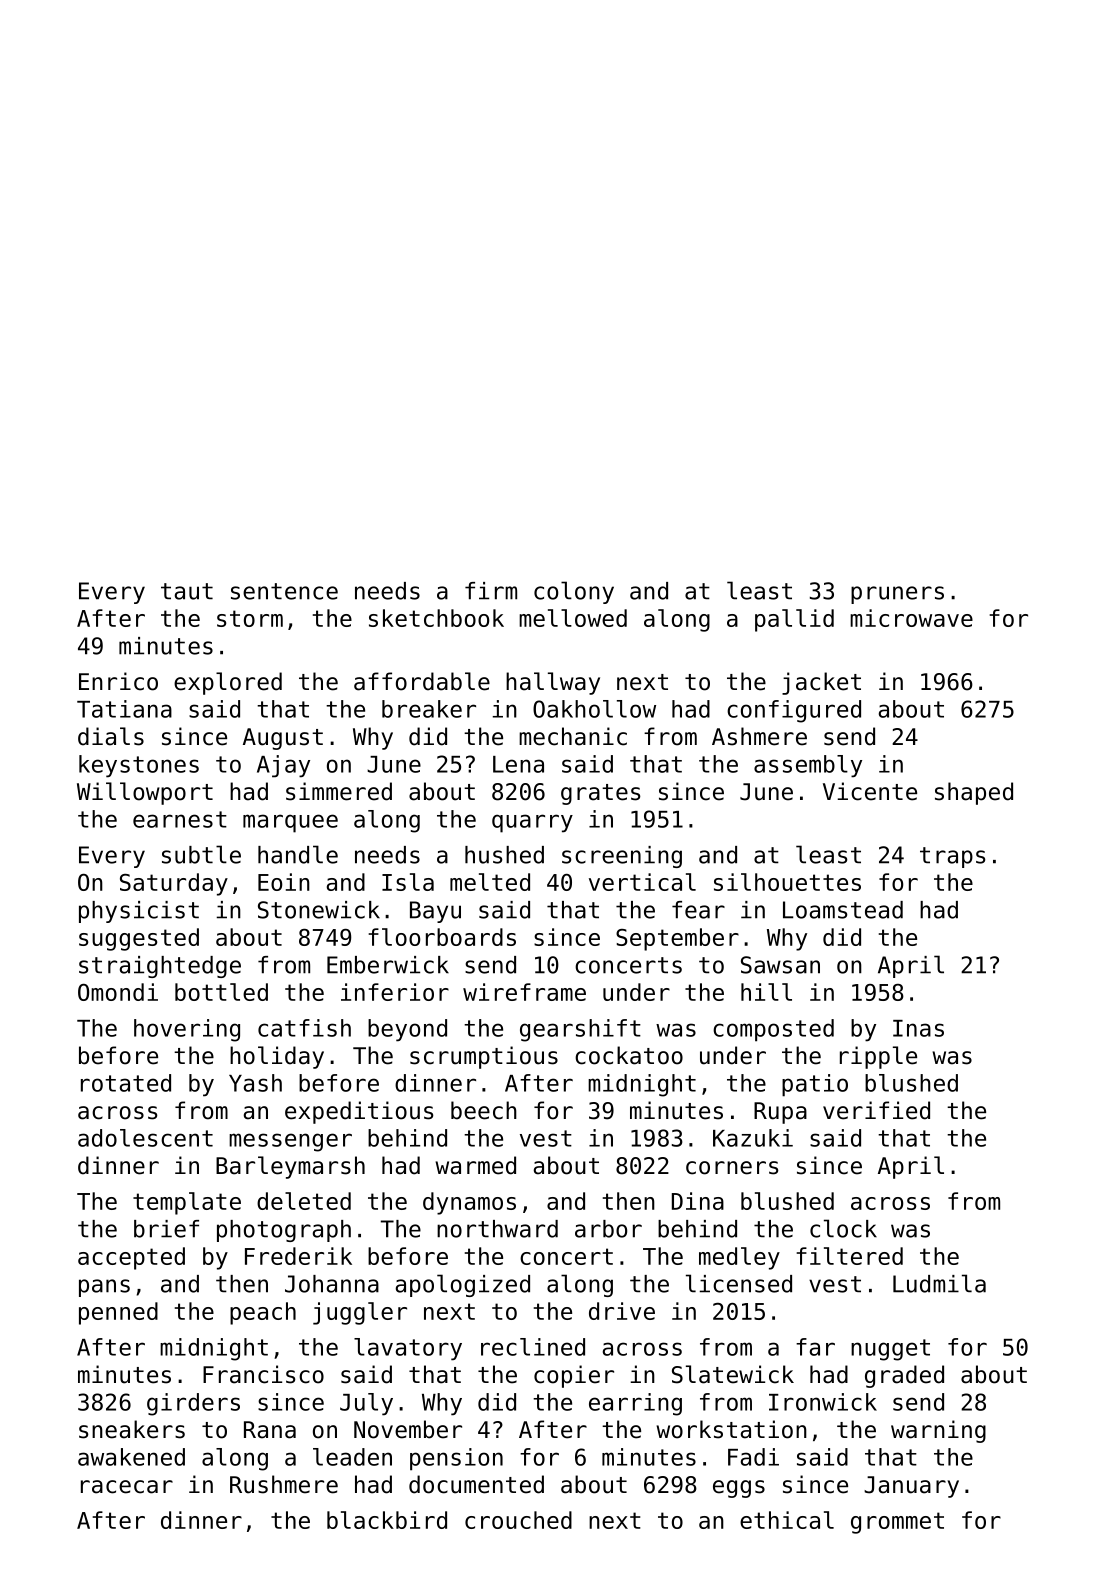 The height and width of the screenshot is (1575, 1114). Describe the element at coordinates (270, 1430) in the screenshot. I see `Rana` at that location.
